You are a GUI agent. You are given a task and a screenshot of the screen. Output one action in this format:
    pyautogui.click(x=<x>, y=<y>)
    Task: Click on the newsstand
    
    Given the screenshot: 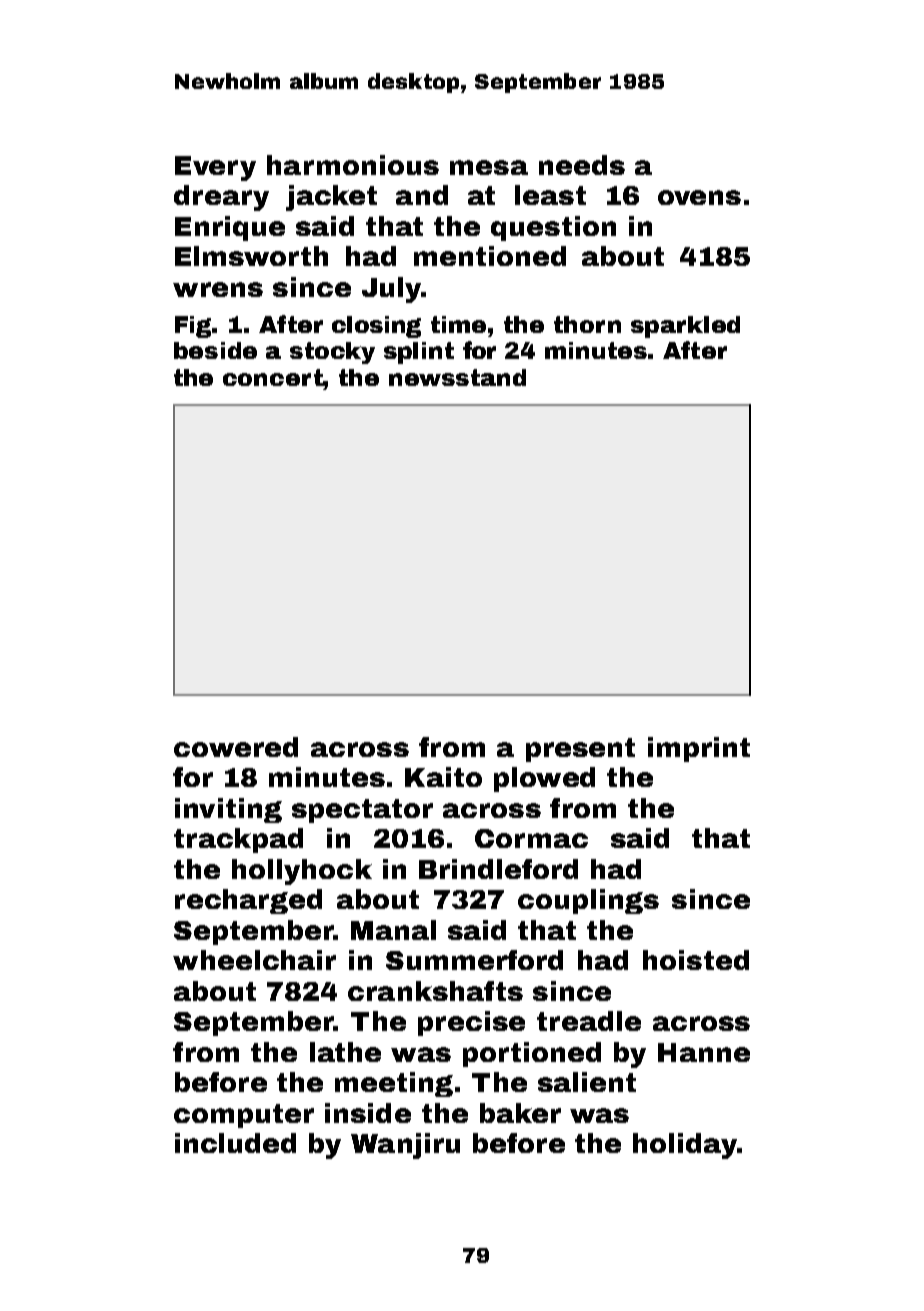 What is the action you would take?
    pyautogui.click(x=457, y=377)
